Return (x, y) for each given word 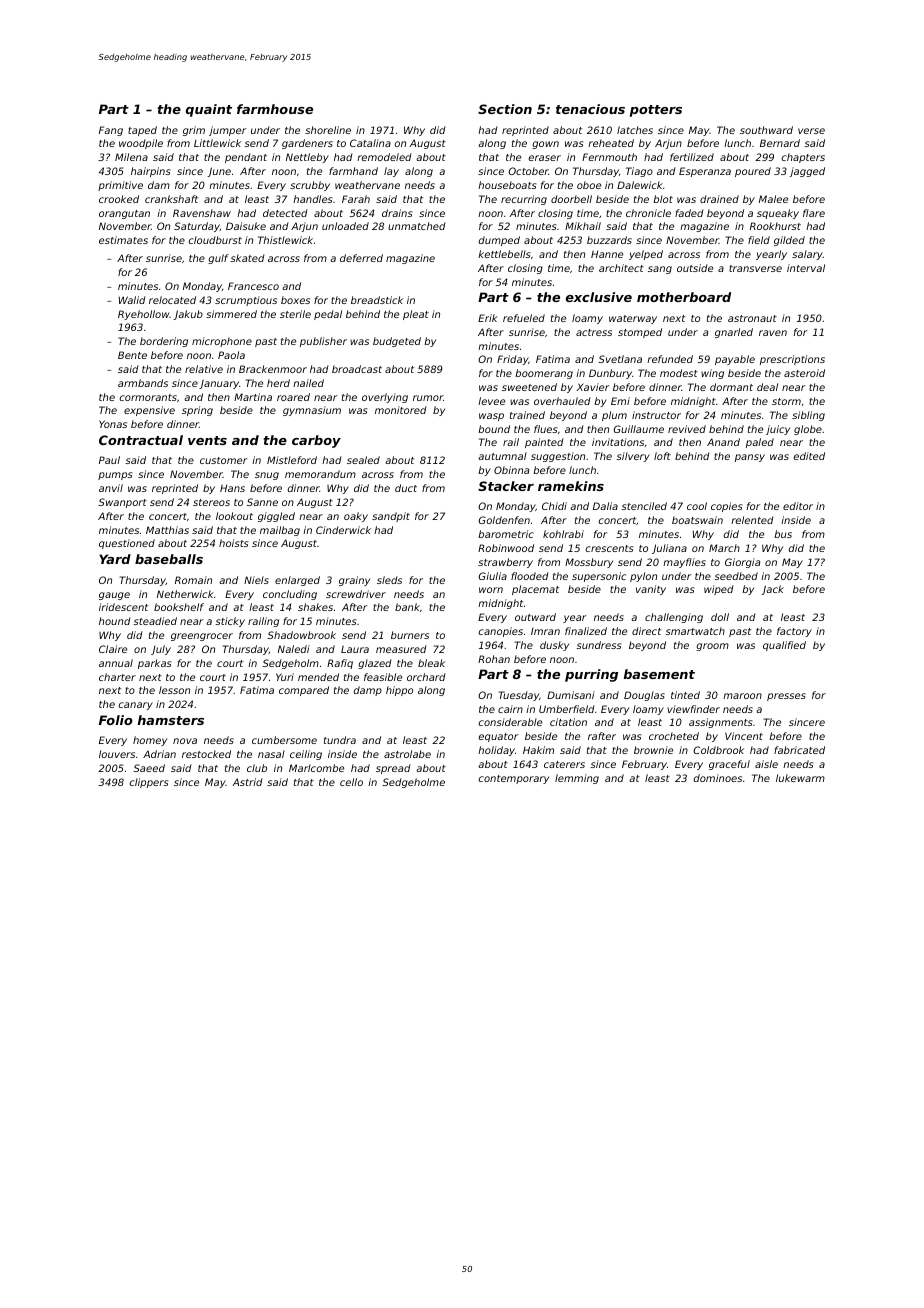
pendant (246, 158)
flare (814, 213)
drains (397, 213)
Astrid (248, 782)
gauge (114, 596)
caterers (564, 764)
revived (687, 429)
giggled (276, 517)
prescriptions (792, 360)
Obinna (511, 470)
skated (247, 258)
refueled (524, 318)
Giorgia (742, 563)
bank (407, 607)
